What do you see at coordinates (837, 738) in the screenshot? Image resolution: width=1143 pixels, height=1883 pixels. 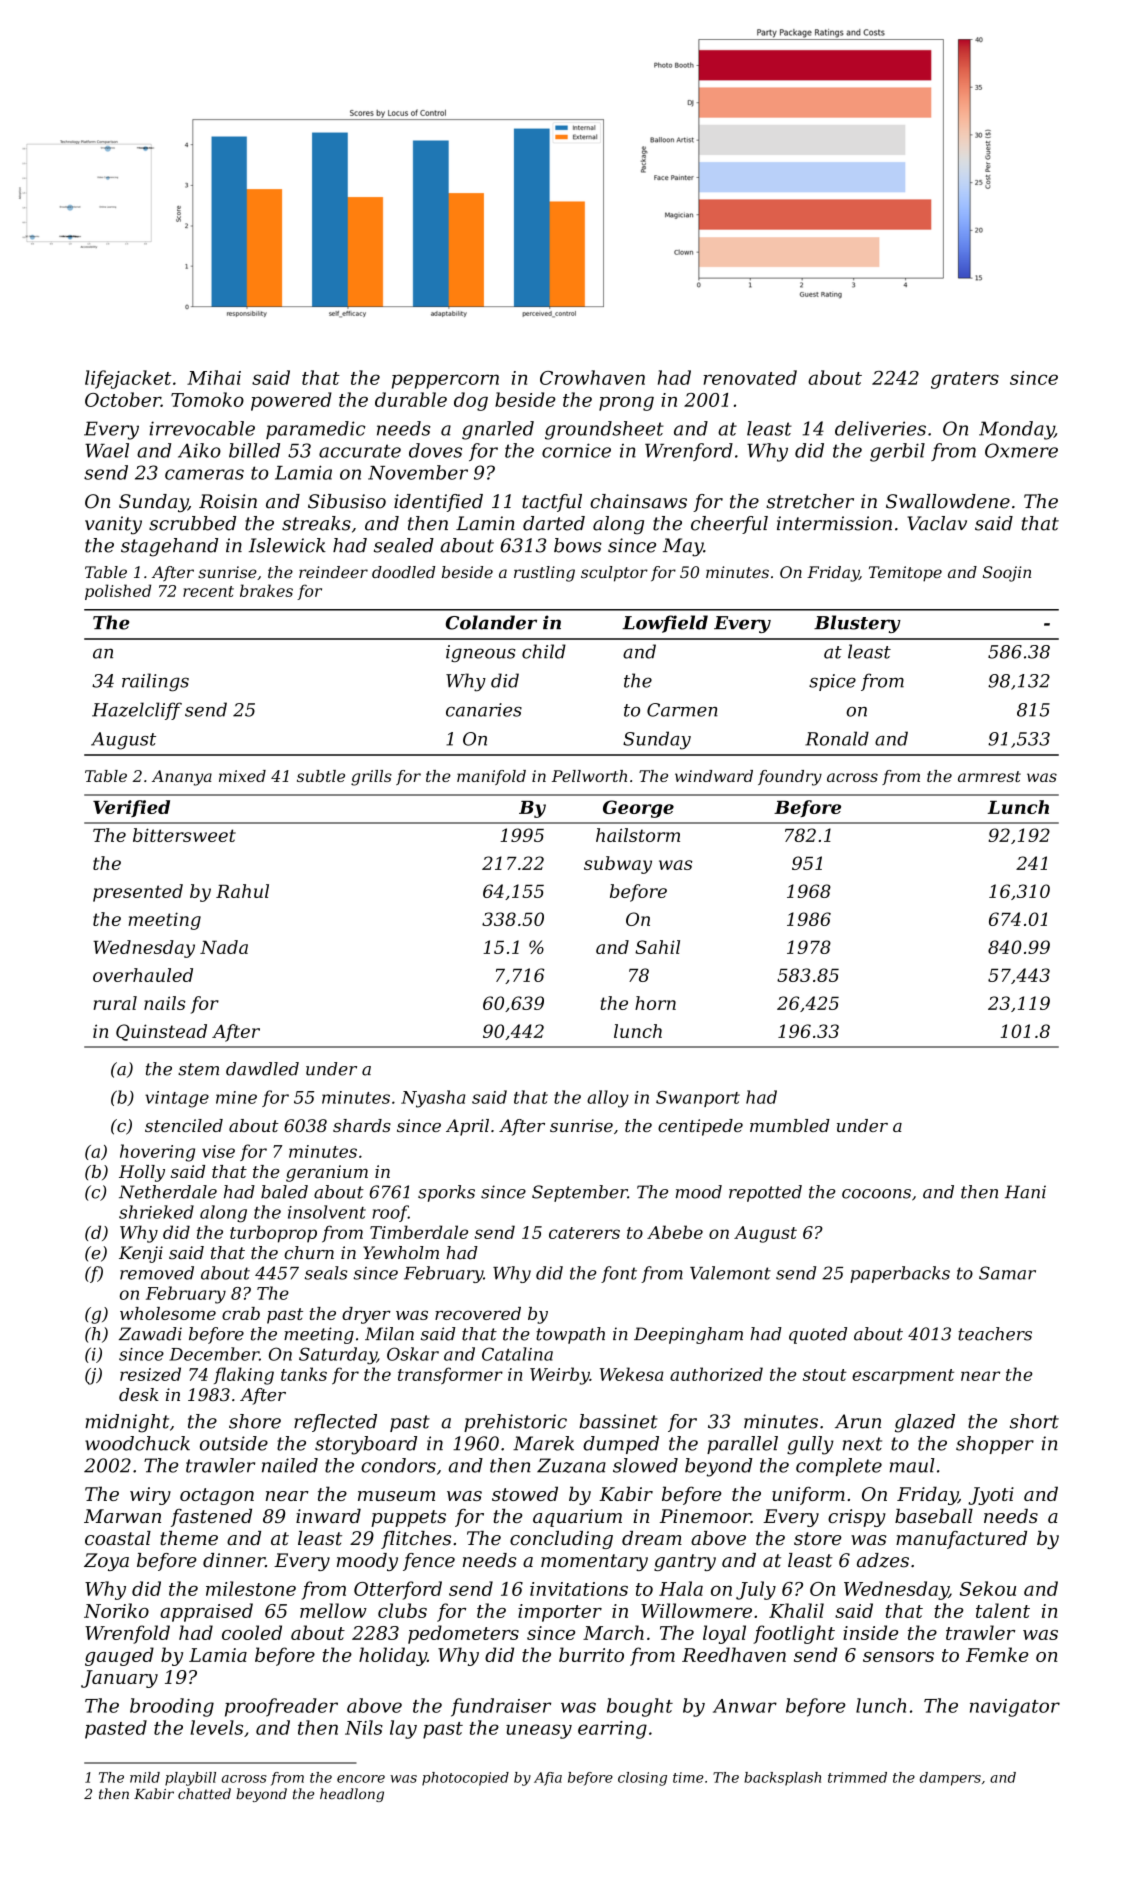 I see `Ronald` at bounding box center [837, 738].
